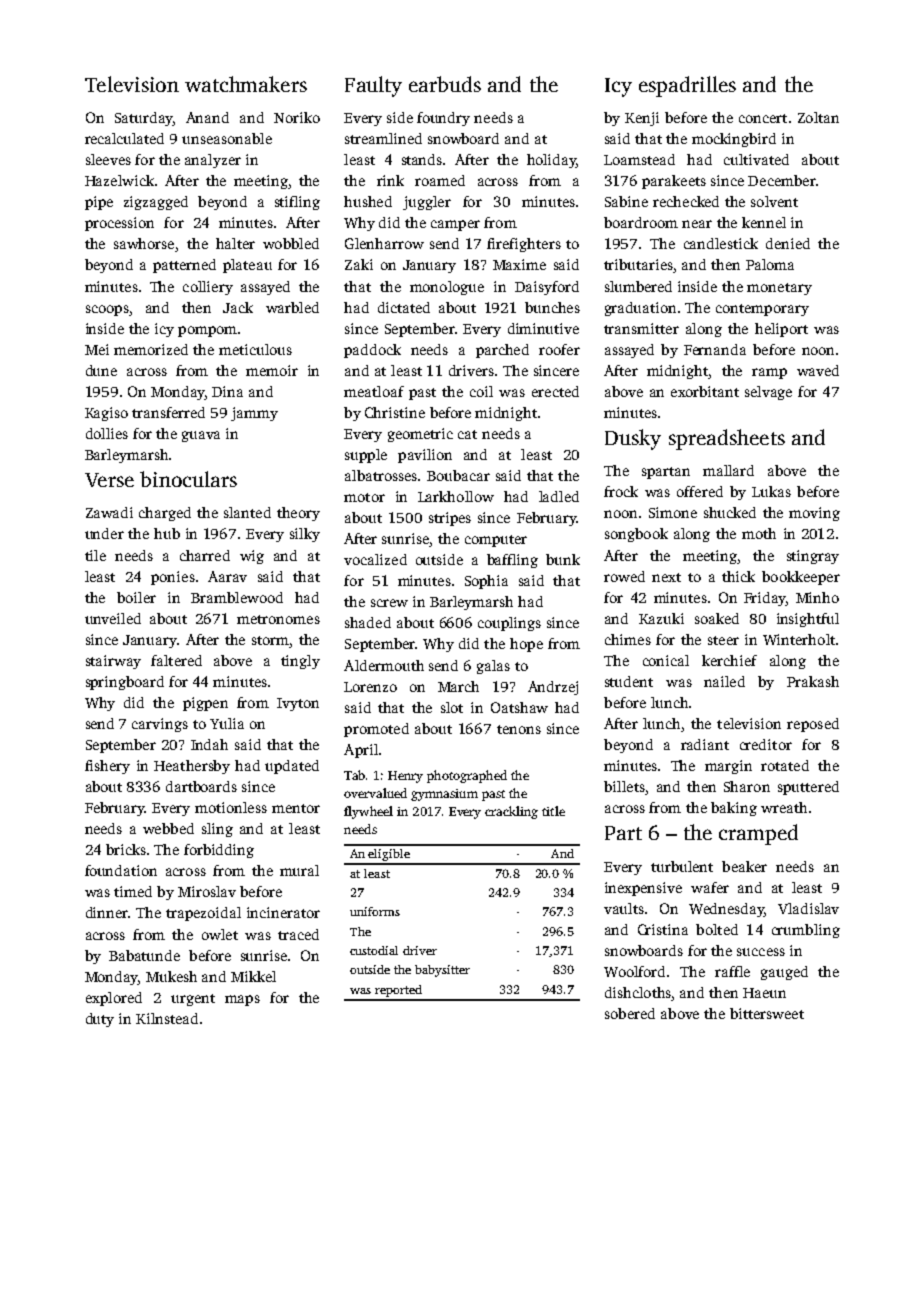 The width and height of the screenshot is (924, 1308). I want to click on crumbling, so click(806, 931).
